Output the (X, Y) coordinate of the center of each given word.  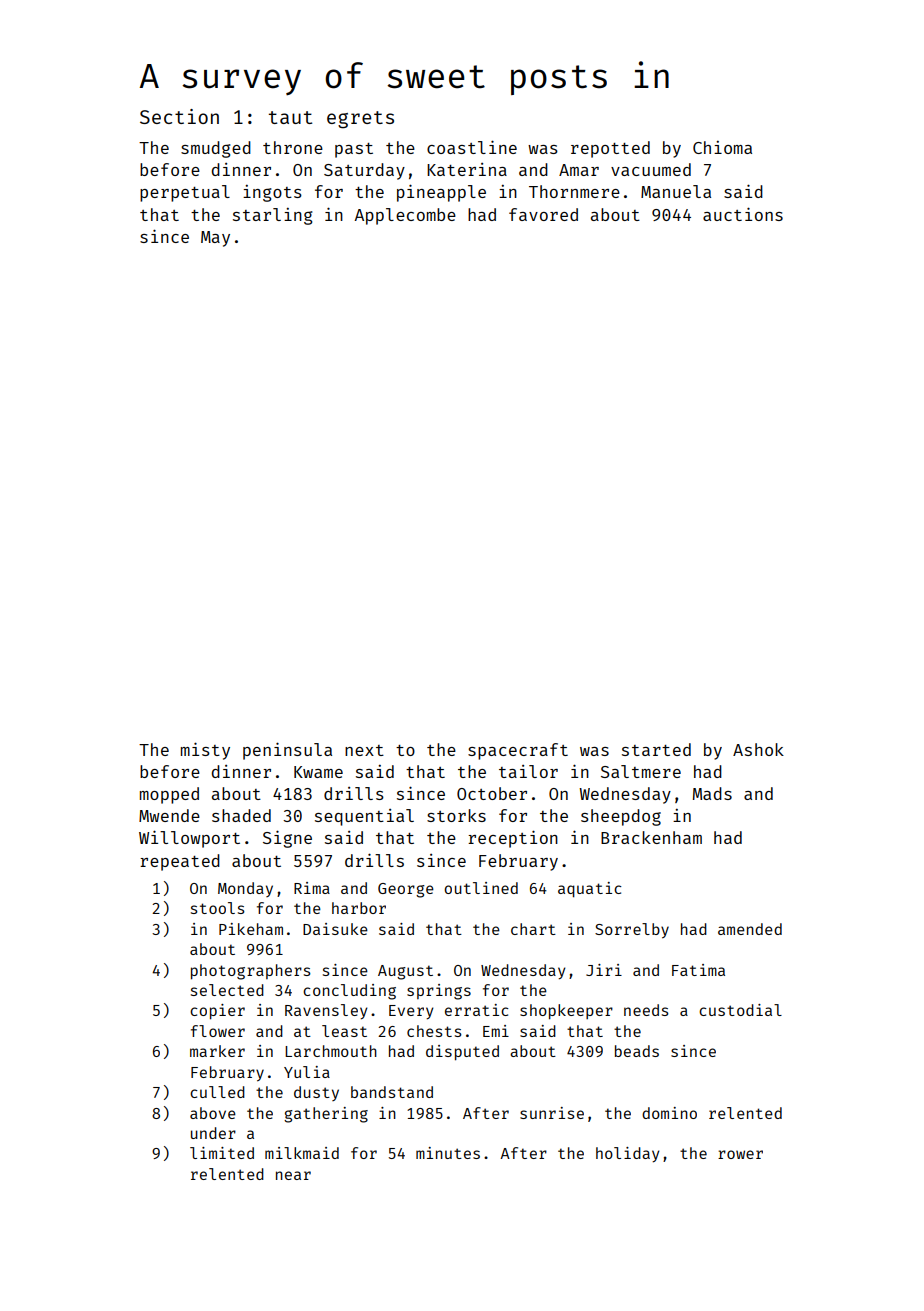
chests (434, 1031)
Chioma (722, 147)
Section (179, 116)
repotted (610, 149)
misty (205, 751)
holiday (628, 1155)
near (293, 1175)
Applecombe (405, 216)
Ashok (758, 749)
